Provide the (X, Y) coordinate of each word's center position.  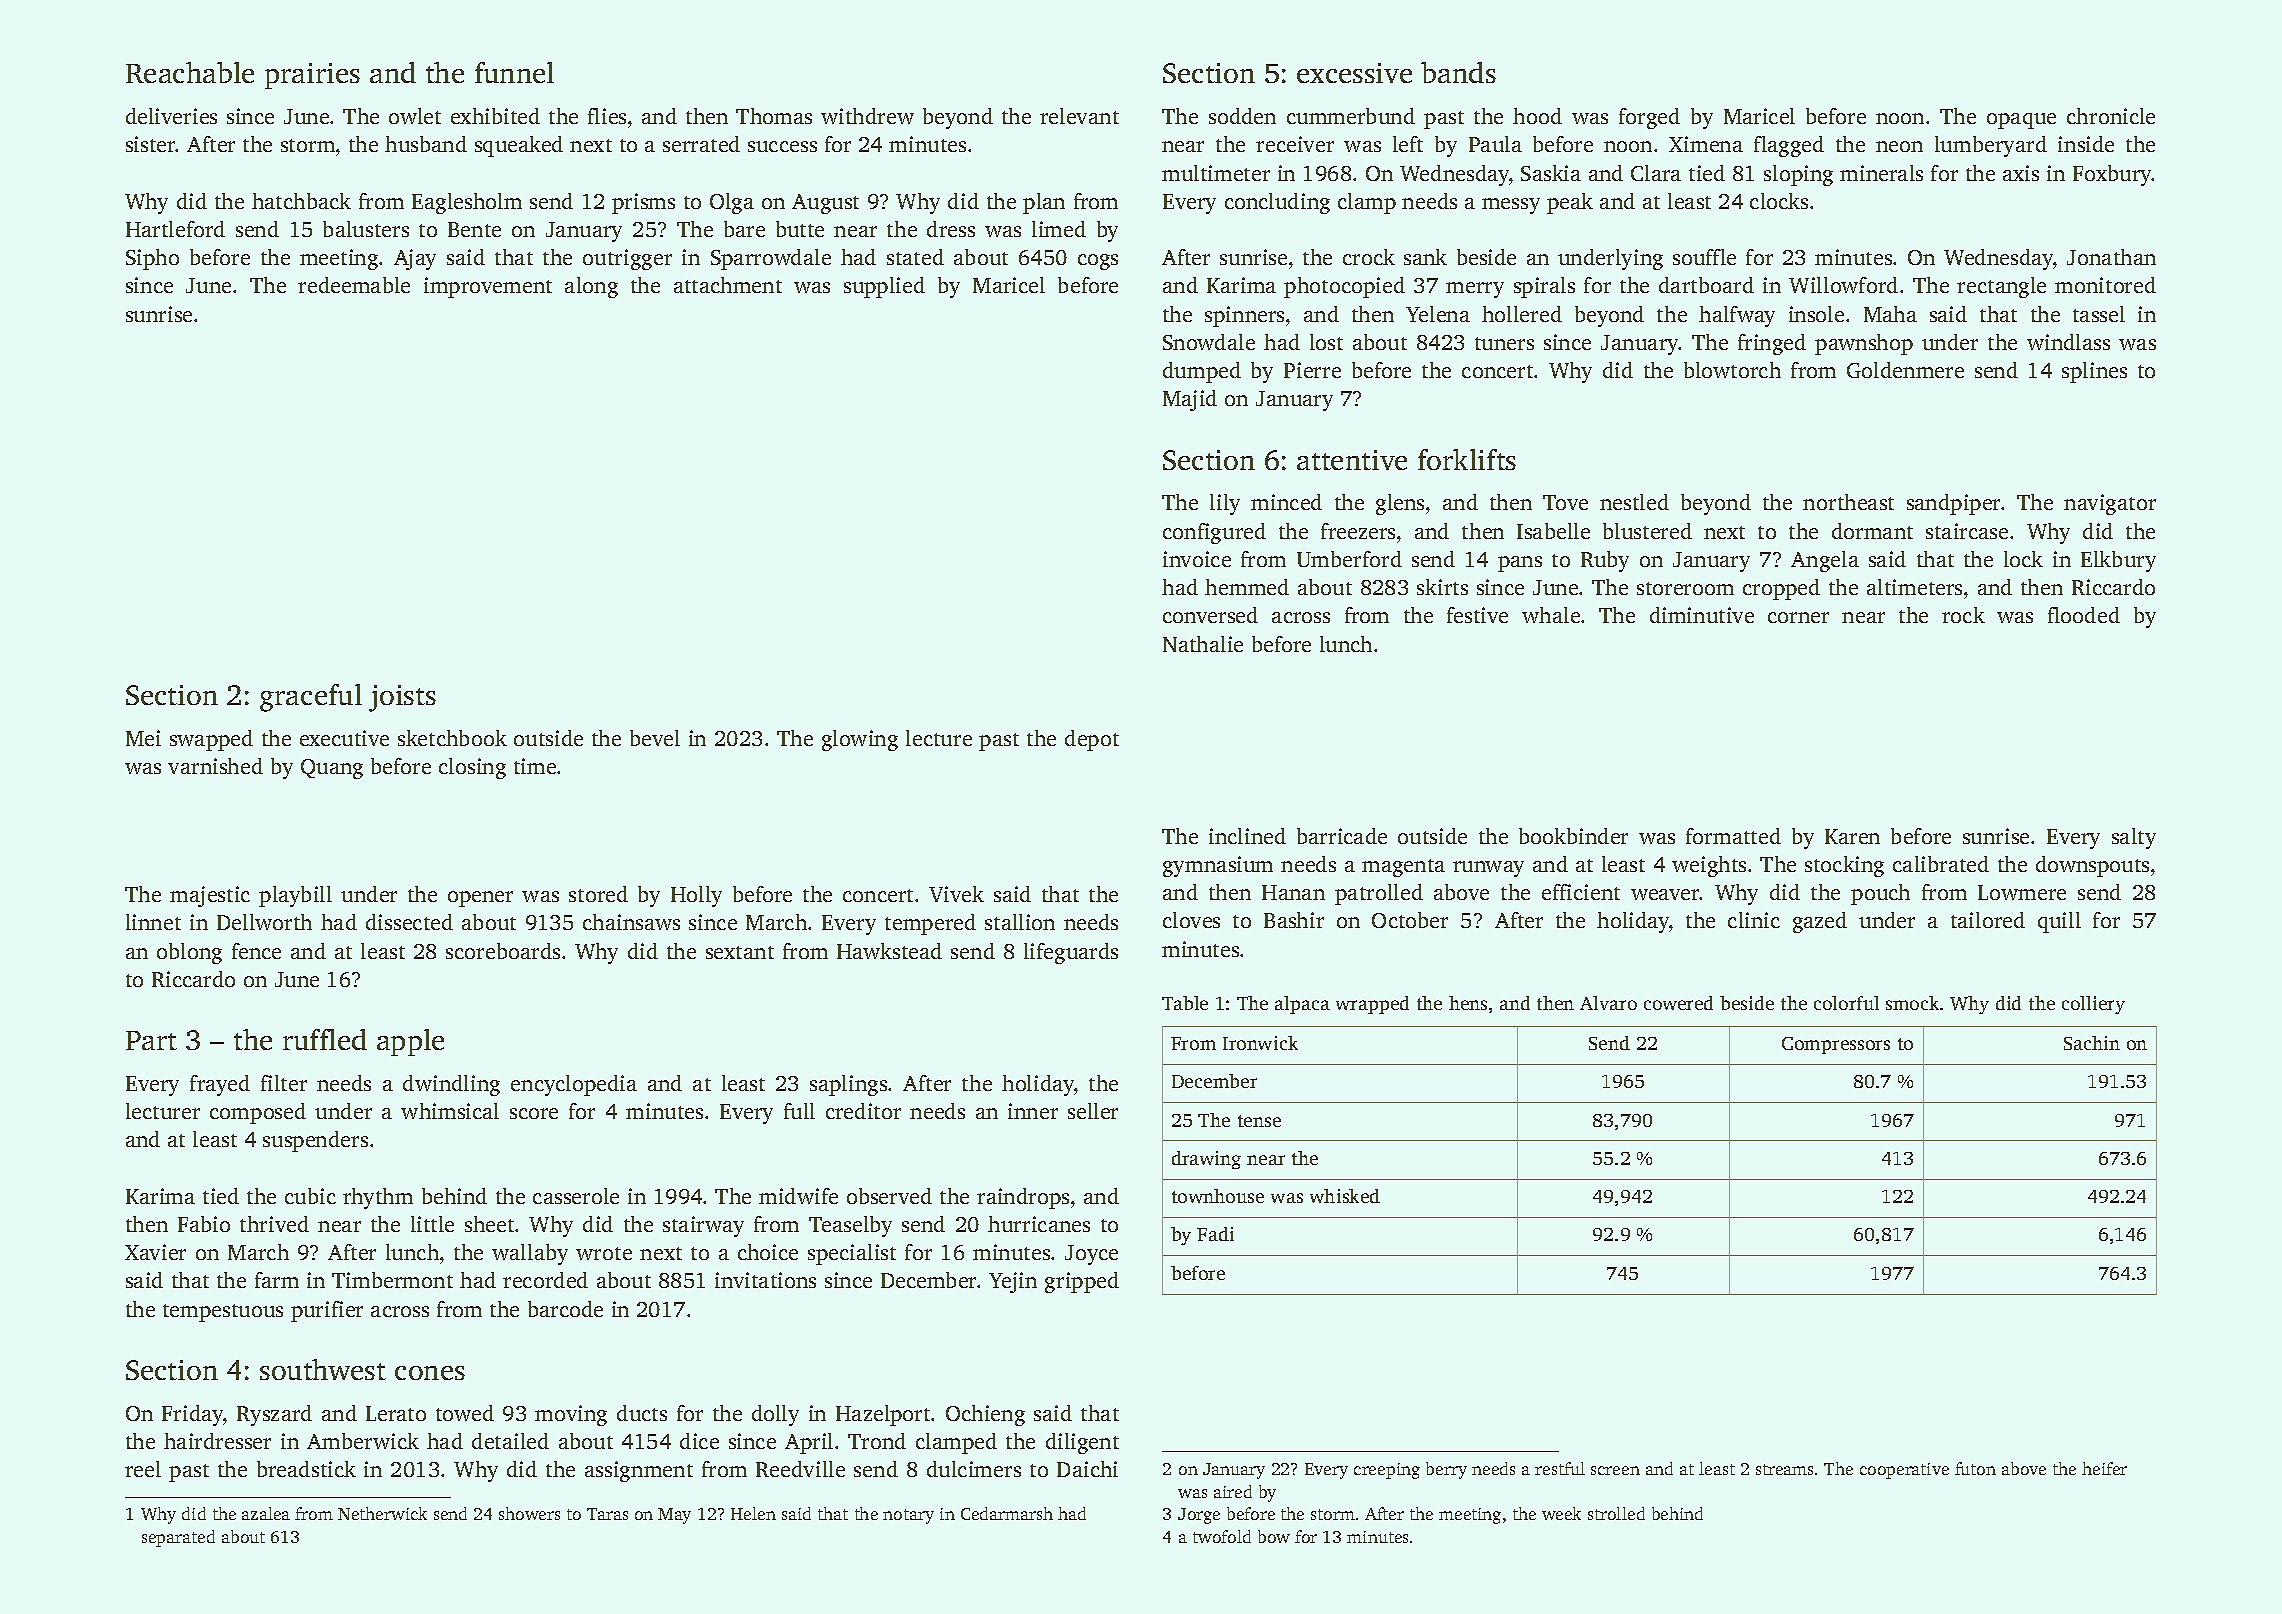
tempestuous (223, 1313)
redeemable (354, 285)
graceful (311, 698)
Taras (607, 1514)
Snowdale (1209, 342)
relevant (1079, 116)
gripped (1082, 1282)
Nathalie (1203, 644)
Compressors (1836, 1045)
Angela (1825, 561)
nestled (1634, 502)
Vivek (956, 894)
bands (1458, 72)
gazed (1820, 922)
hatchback (301, 201)
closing (472, 768)
